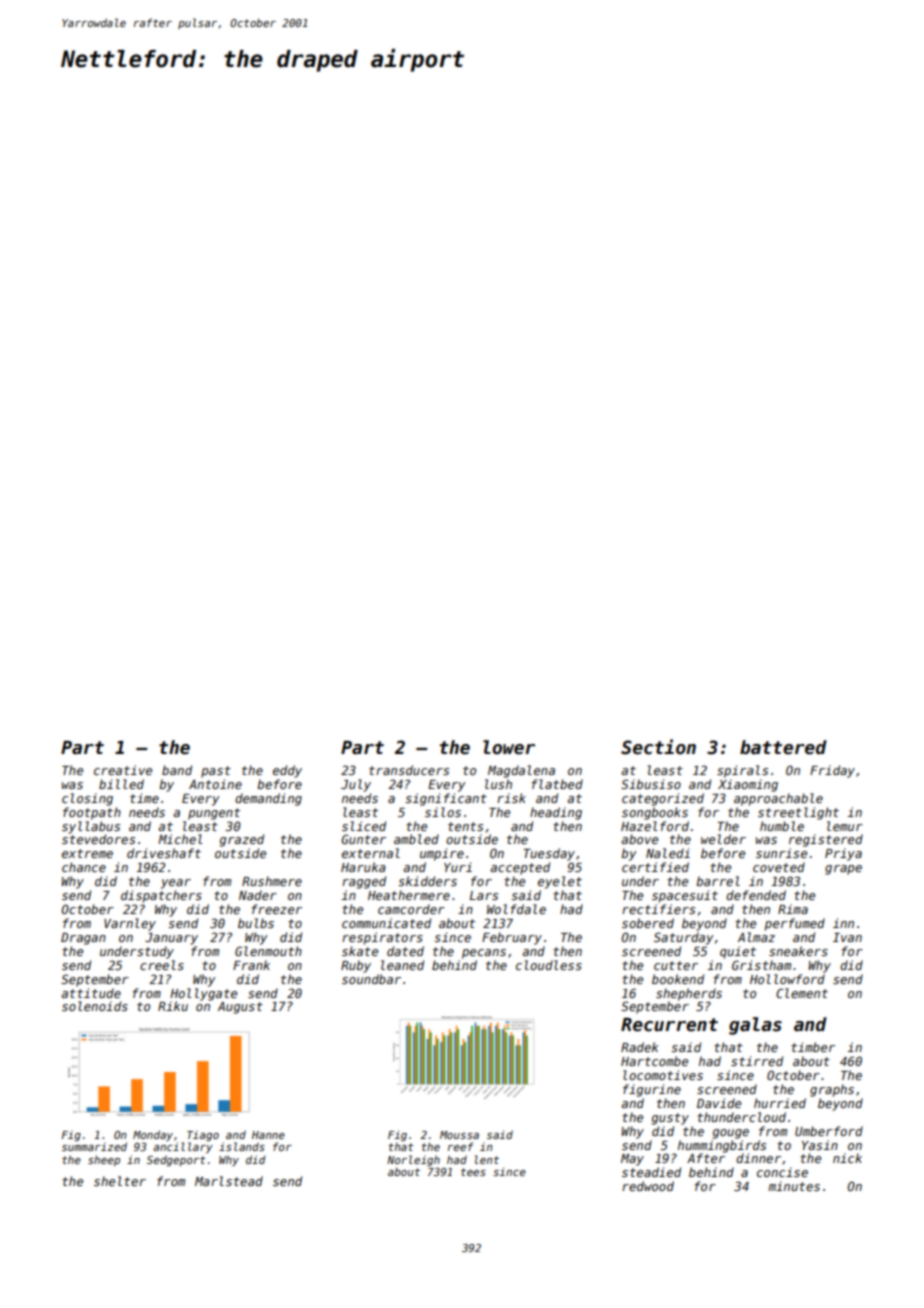 This screenshot has height=1308, width=924. What do you see at coordinates (120, 1181) in the screenshot?
I see `shelter` at bounding box center [120, 1181].
